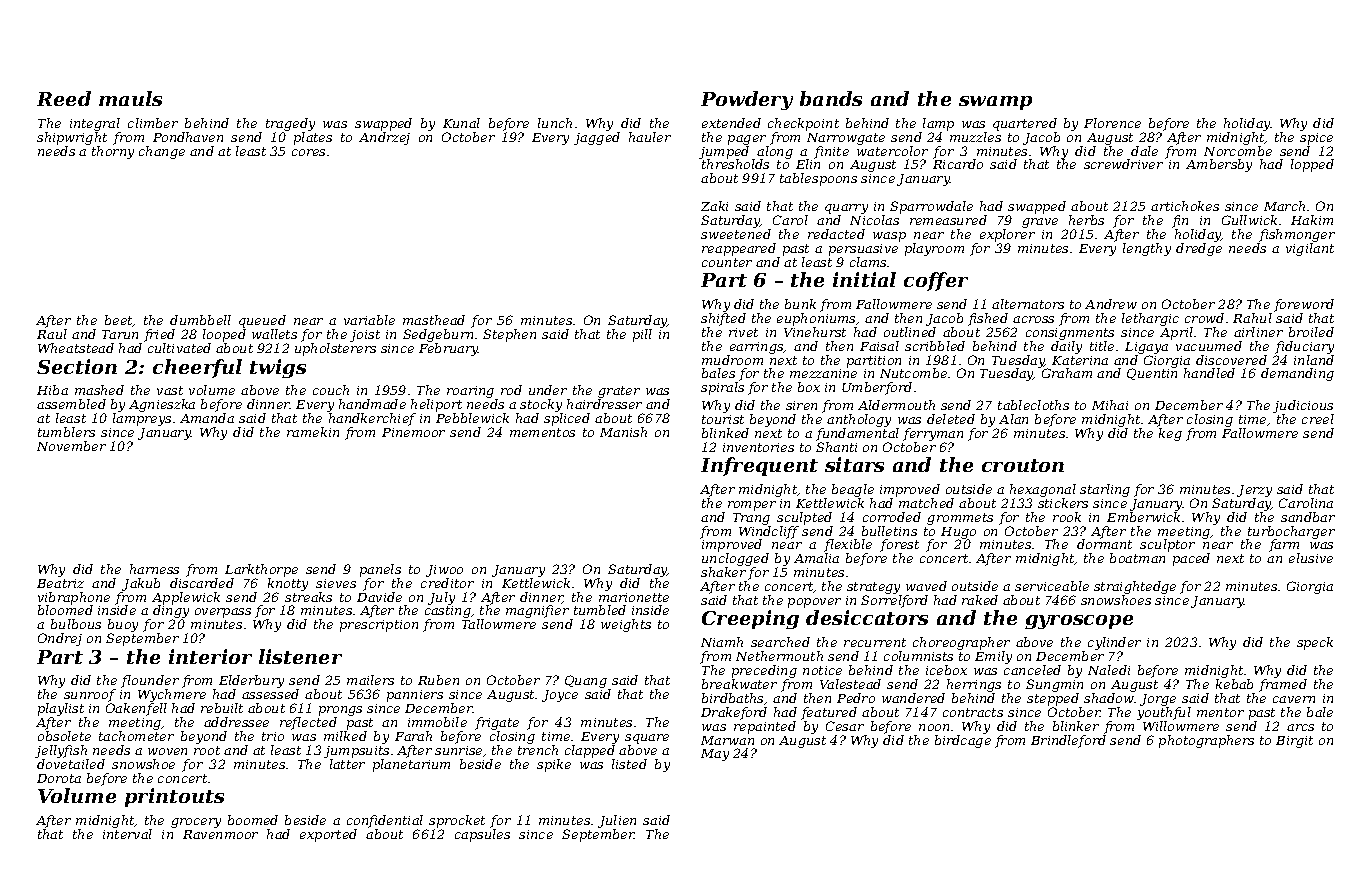  What do you see at coordinates (90, 695) in the document?
I see `sunroof` at bounding box center [90, 695].
